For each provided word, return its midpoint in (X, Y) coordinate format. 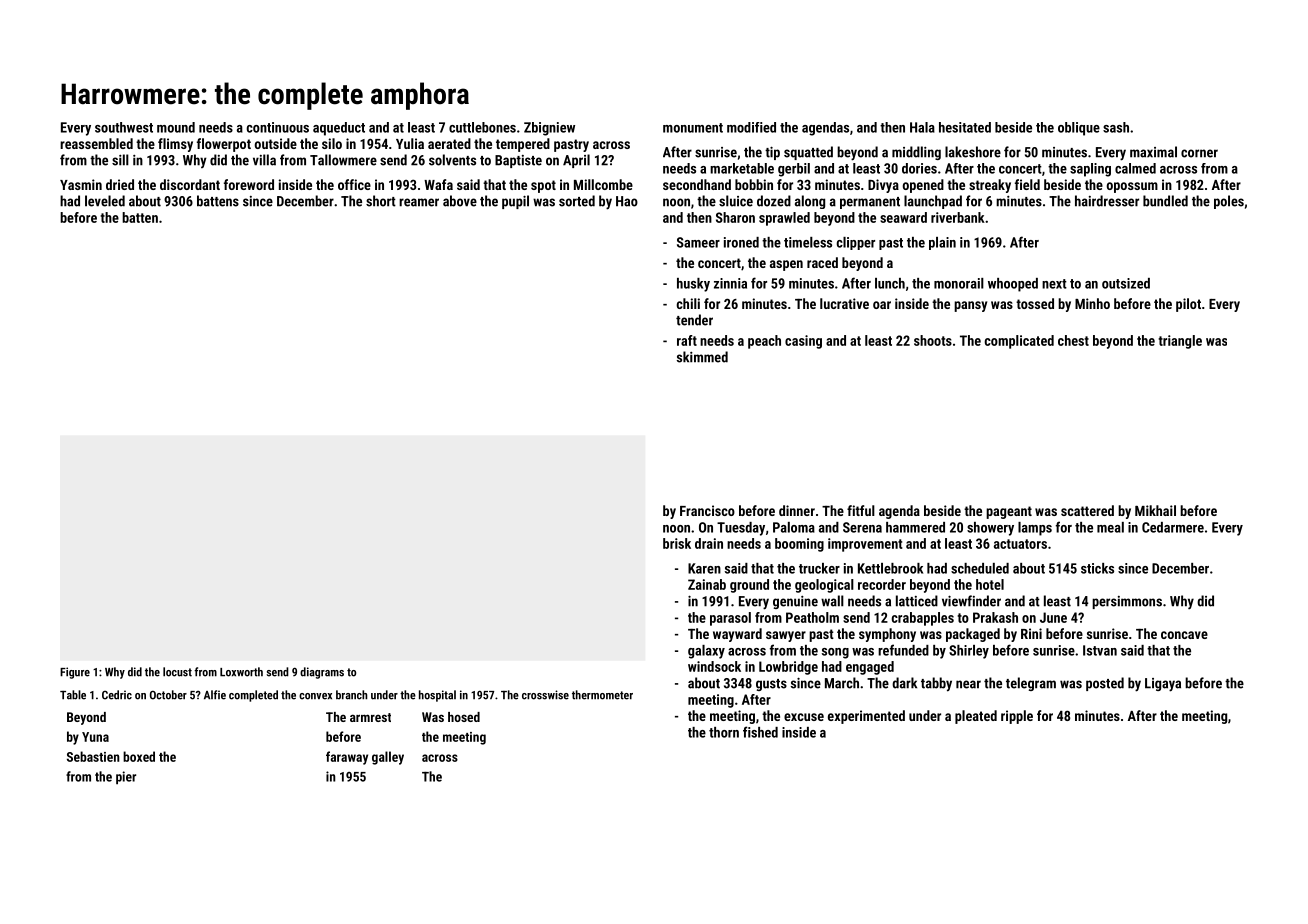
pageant (1009, 512)
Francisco (707, 510)
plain (942, 243)
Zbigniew (549, 129)
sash (1116, 127)
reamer (419, 202)
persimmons (1127, 602)
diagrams (322, 673)
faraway (347, 758)
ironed (741, 242)
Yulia (410, 143)
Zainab (707, 584)
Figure (75, 673)
